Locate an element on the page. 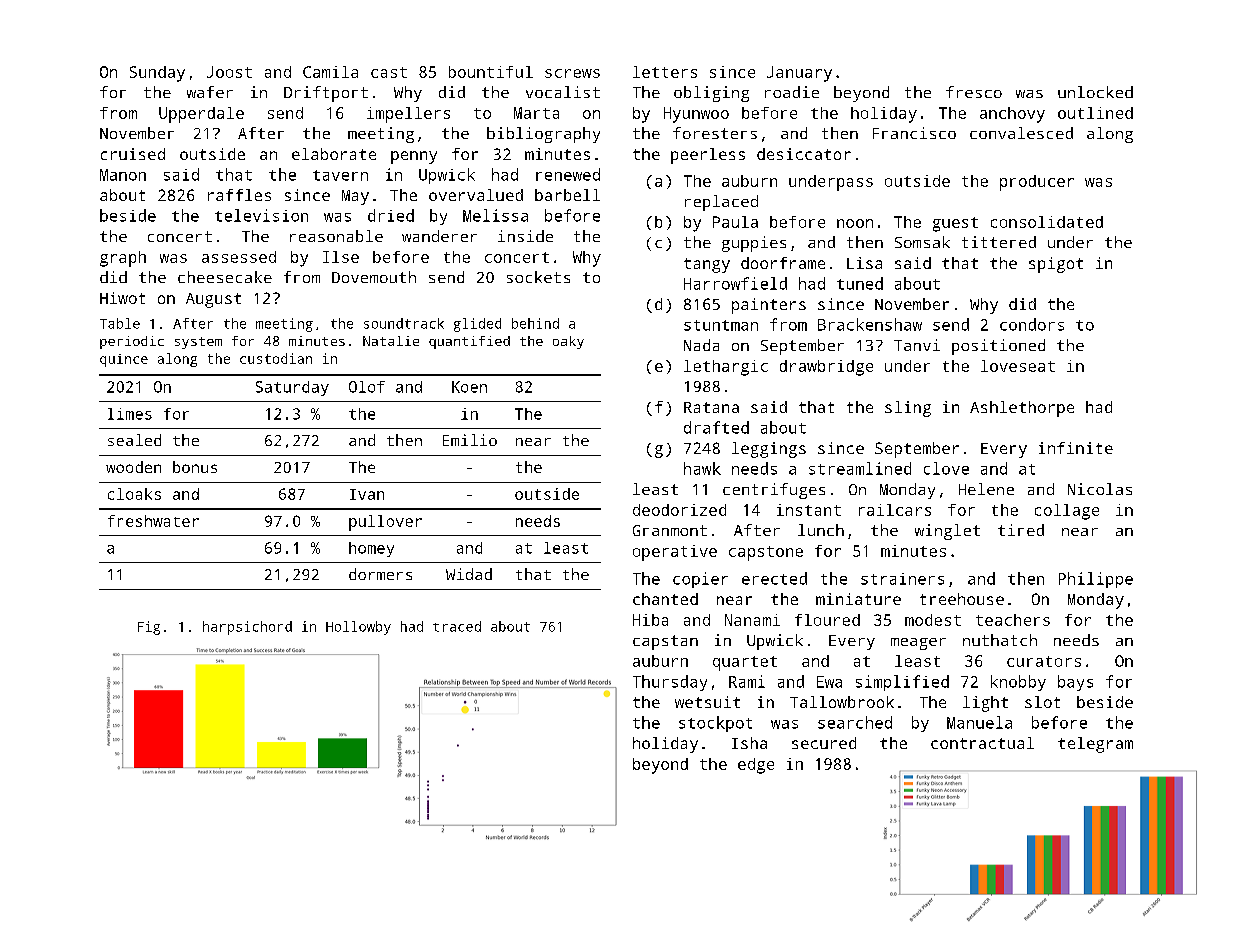  noon is located at coordinates (855, 223).
